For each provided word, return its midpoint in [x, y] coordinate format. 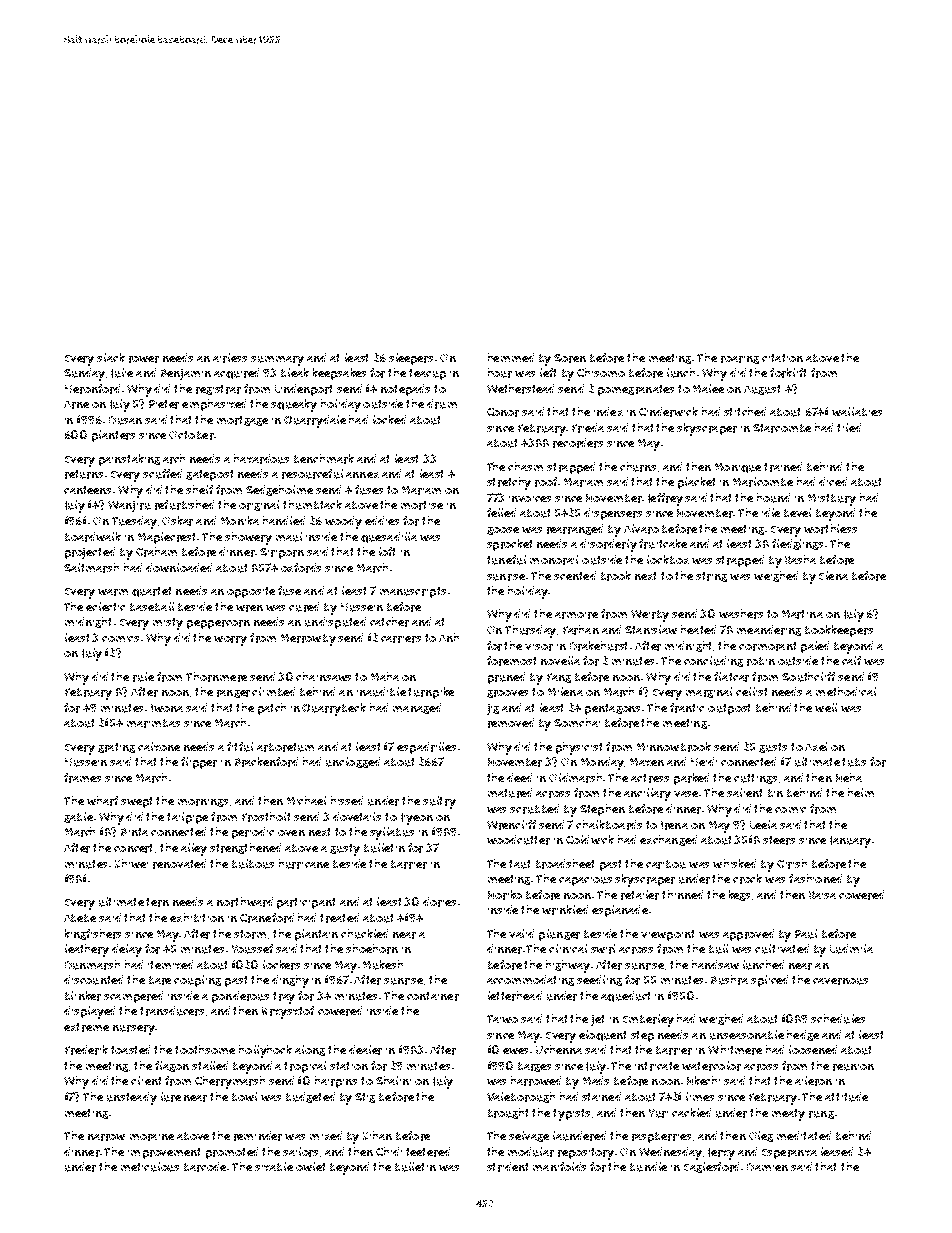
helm [861, 792]
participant [306, 903]
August [762, 390]
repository [586, 1154]
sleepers [411, 359]
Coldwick [590, 839]
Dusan [125, 420]
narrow [106, 1137]
